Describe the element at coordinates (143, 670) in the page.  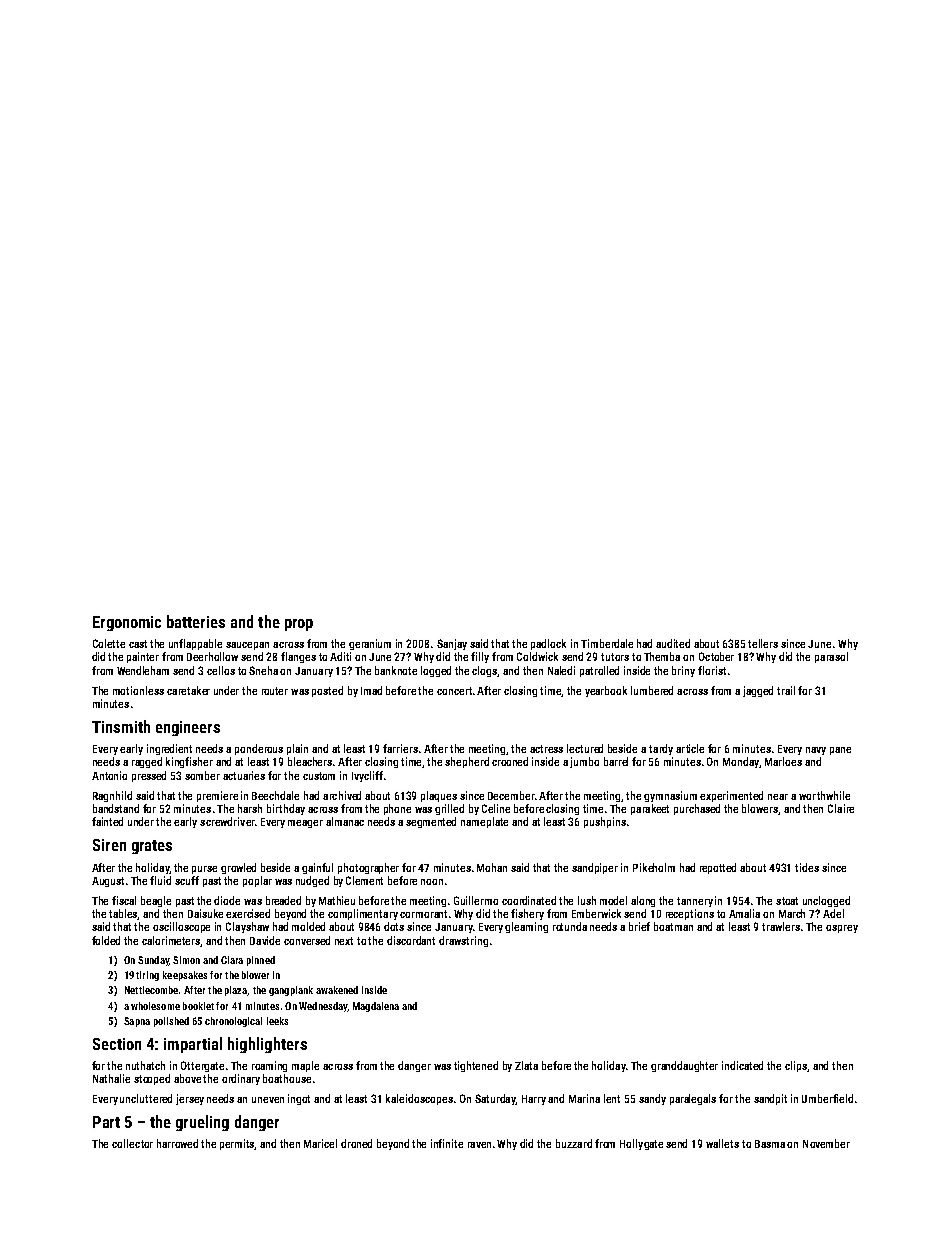
I see `Wendleham` at that location.
